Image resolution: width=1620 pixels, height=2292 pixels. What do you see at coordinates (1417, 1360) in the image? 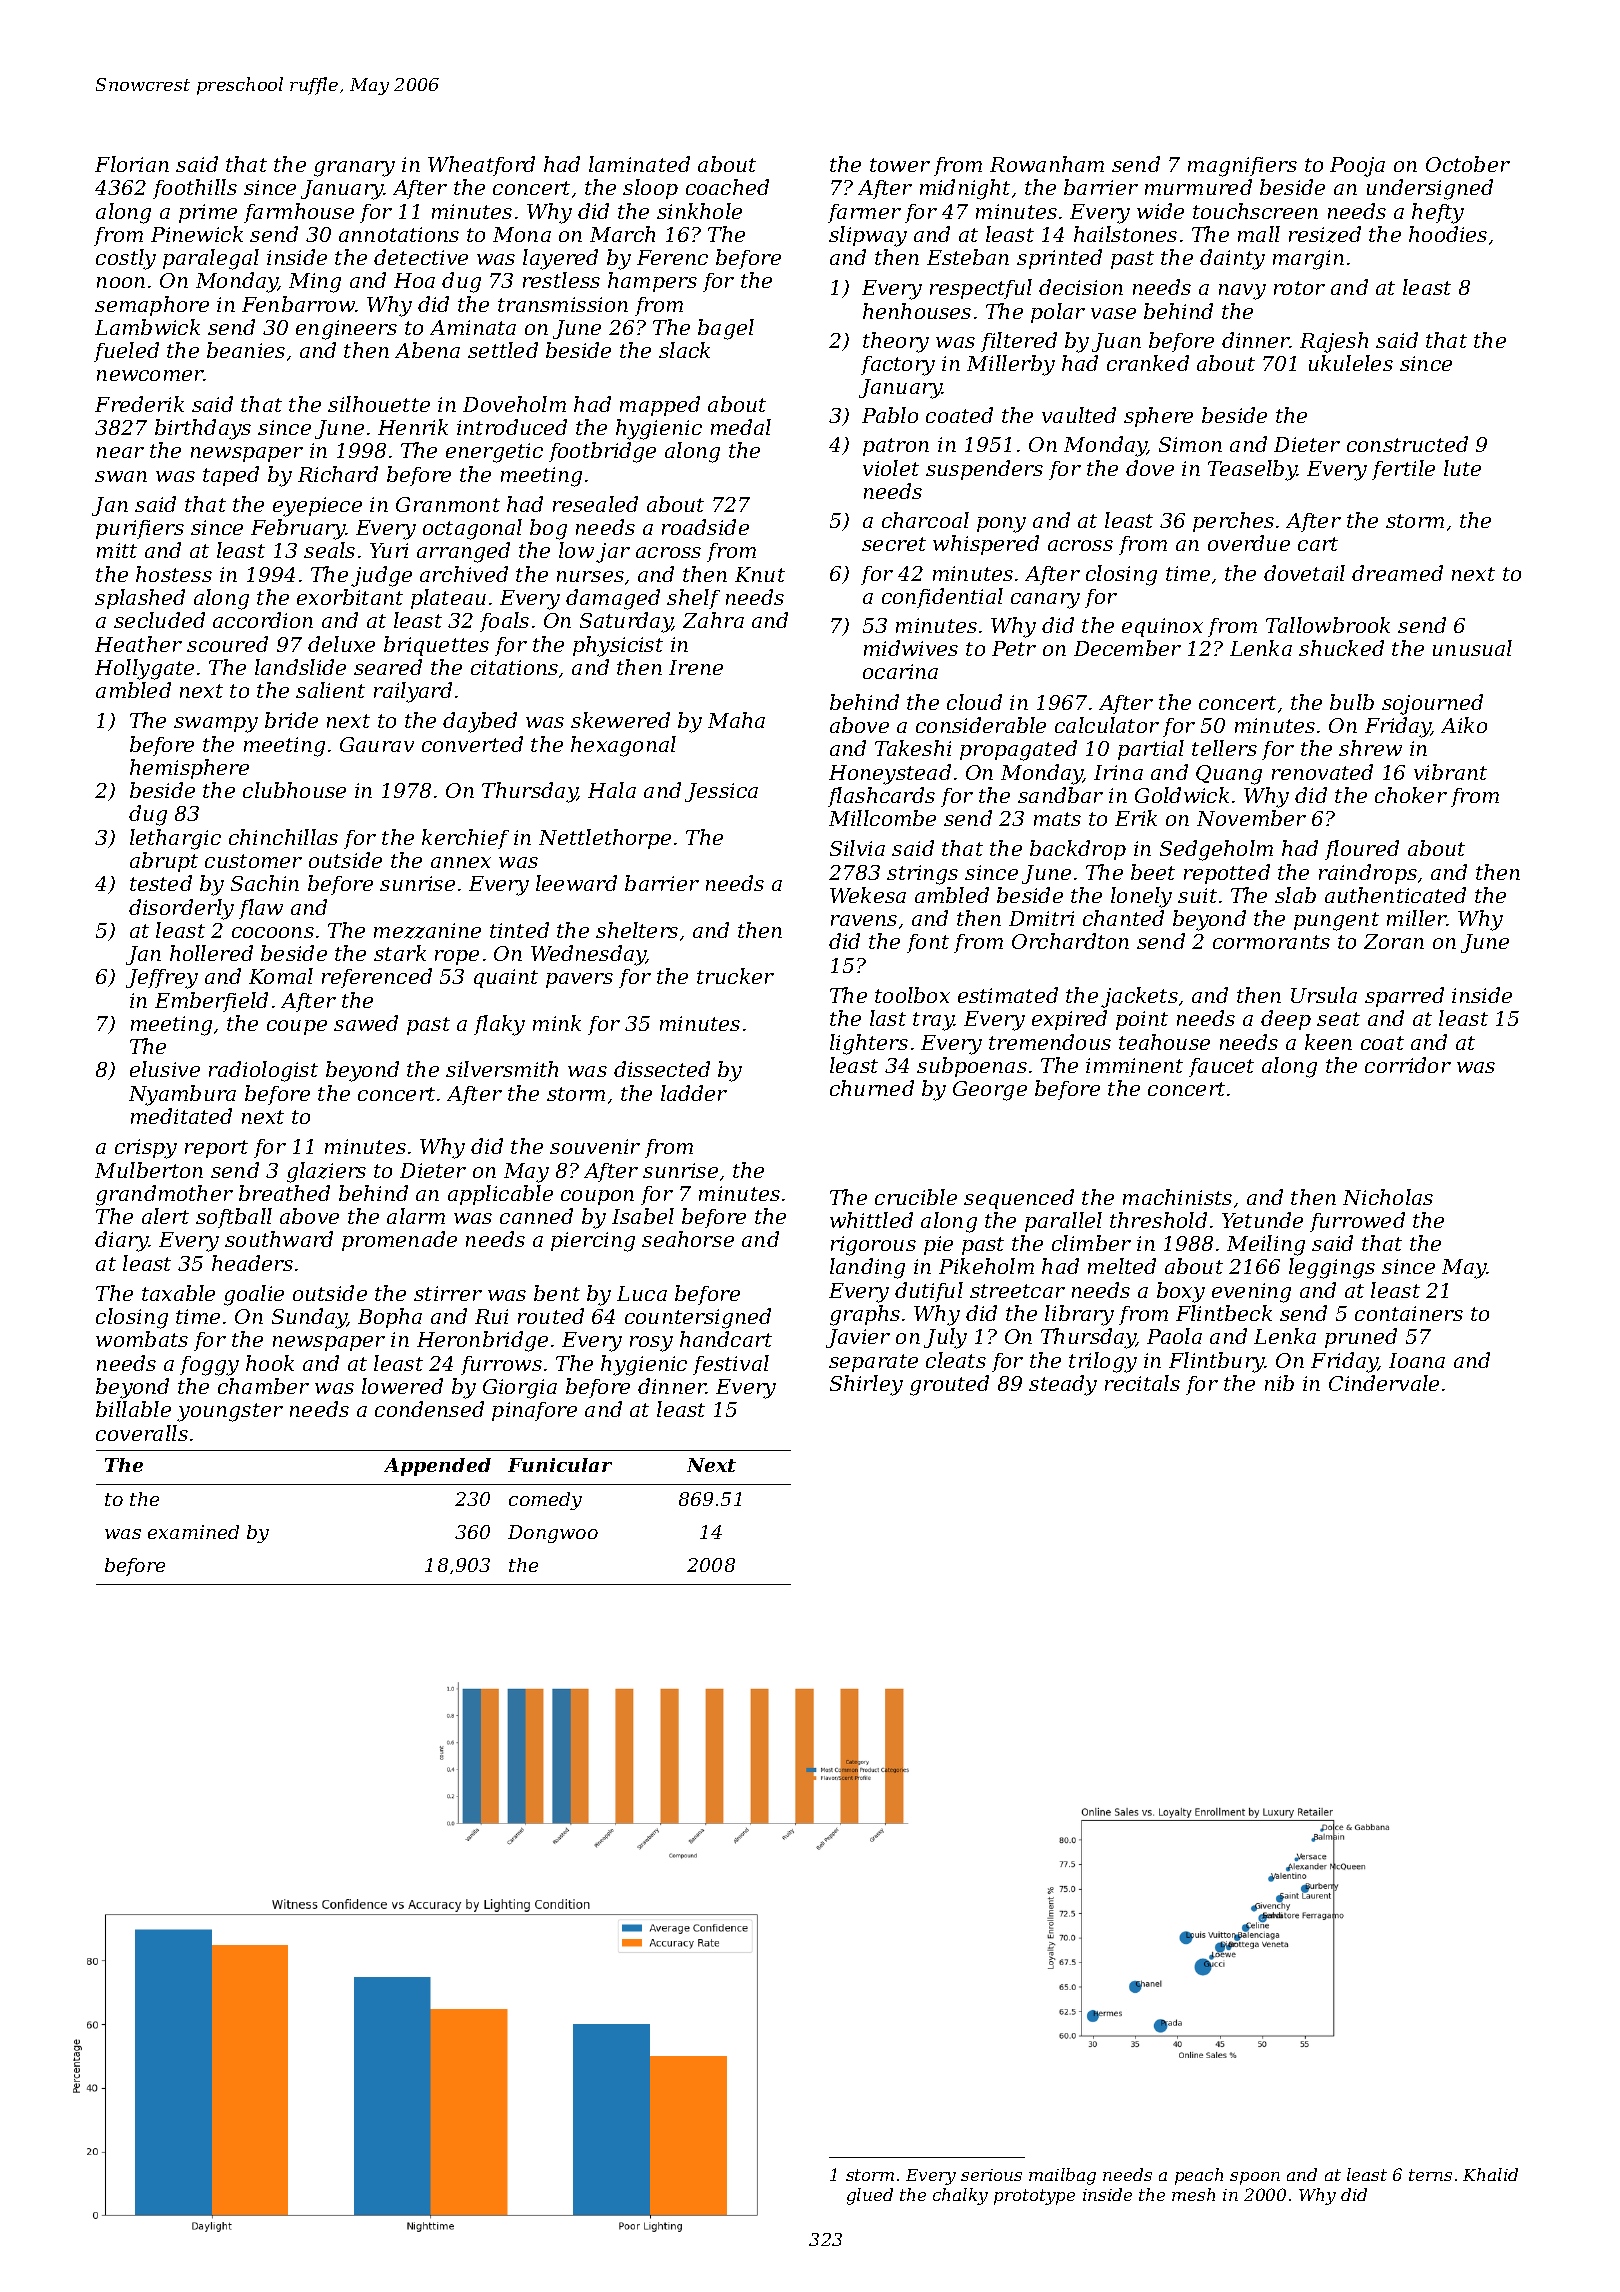
I see `Ioana` at bounding box center [1417, 1360].
